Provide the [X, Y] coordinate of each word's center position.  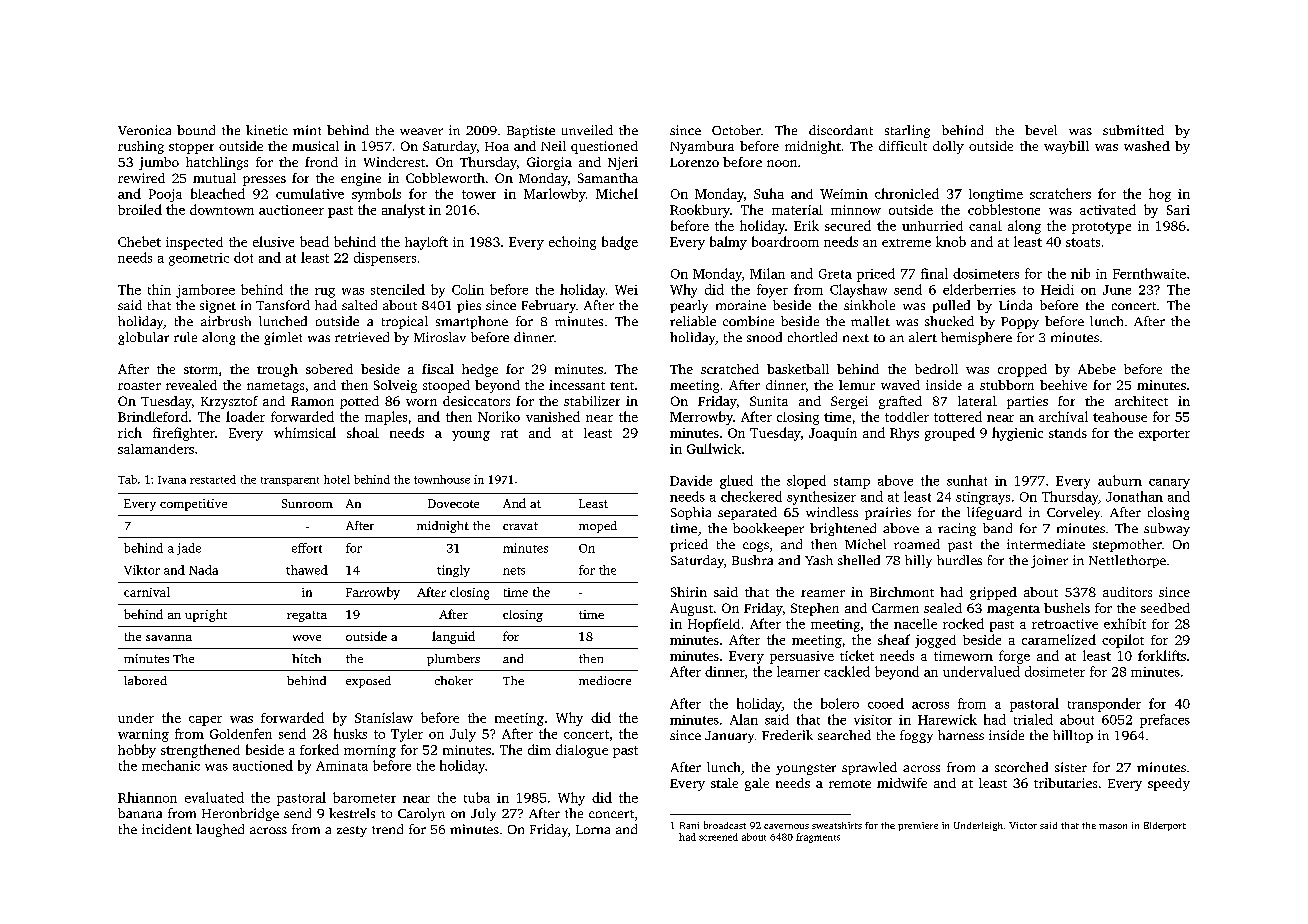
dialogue [582, 751]
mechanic [171, 765]
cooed [886, 703]
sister [1071, 767]
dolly [948, 147]
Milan [767, 273]
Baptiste [531, 131]
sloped [806, 482]
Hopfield [714, 625]
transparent [290, 481]
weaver [421, 131]
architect [1141, 401]
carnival [147, 592]
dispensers [385, 259]
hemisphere [976, 338]
